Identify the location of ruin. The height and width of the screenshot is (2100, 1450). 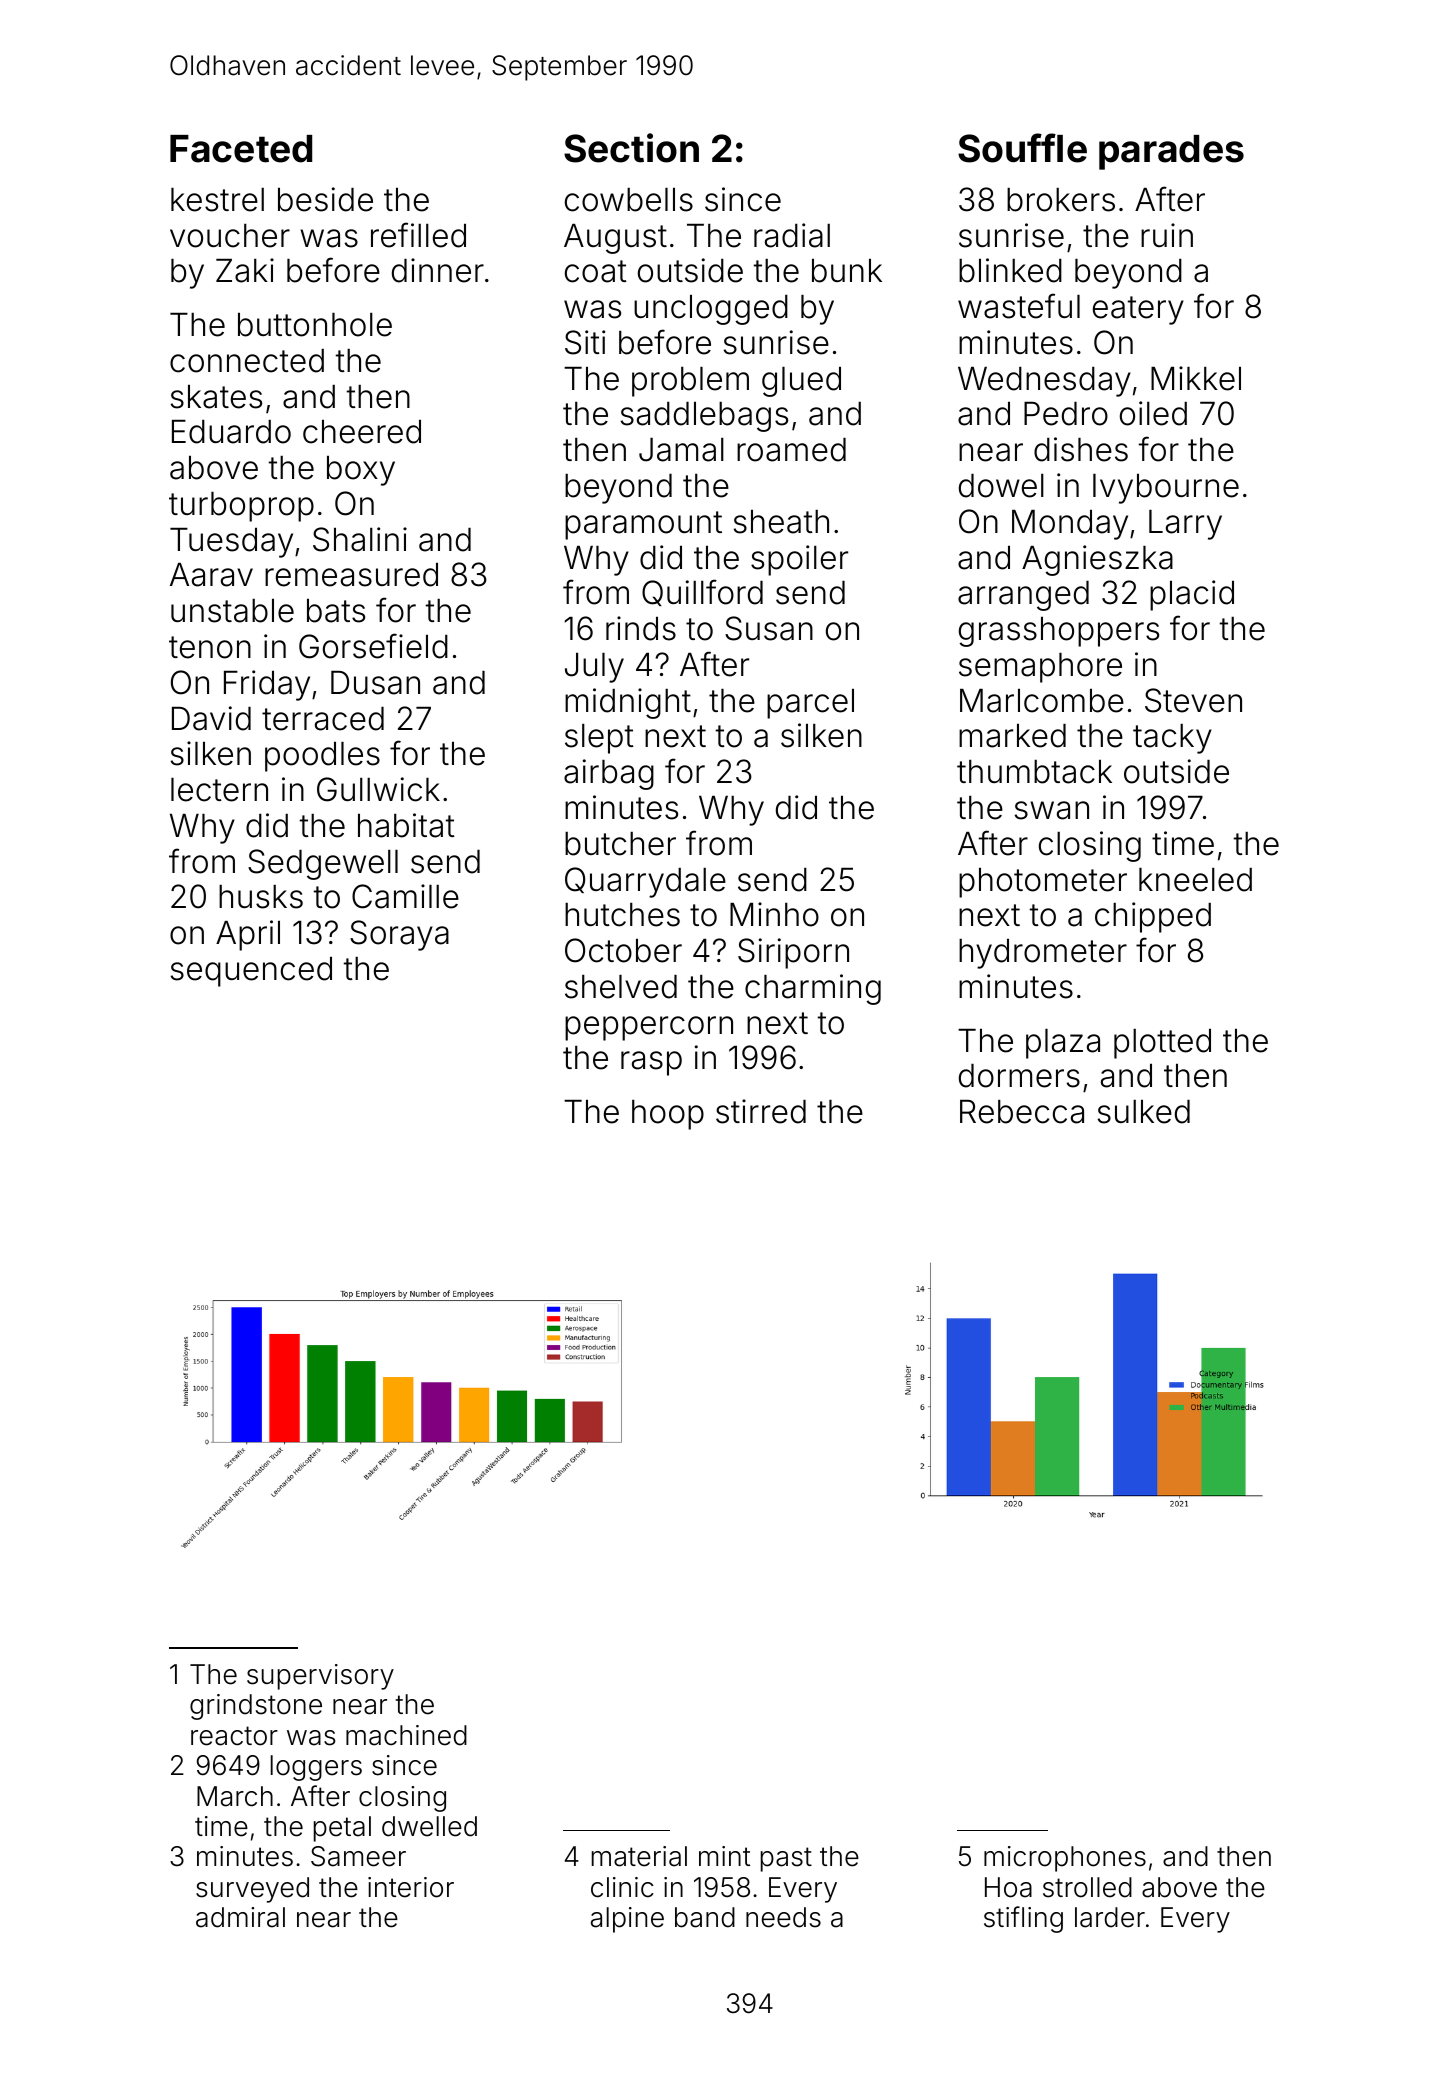
(1167, 235).
